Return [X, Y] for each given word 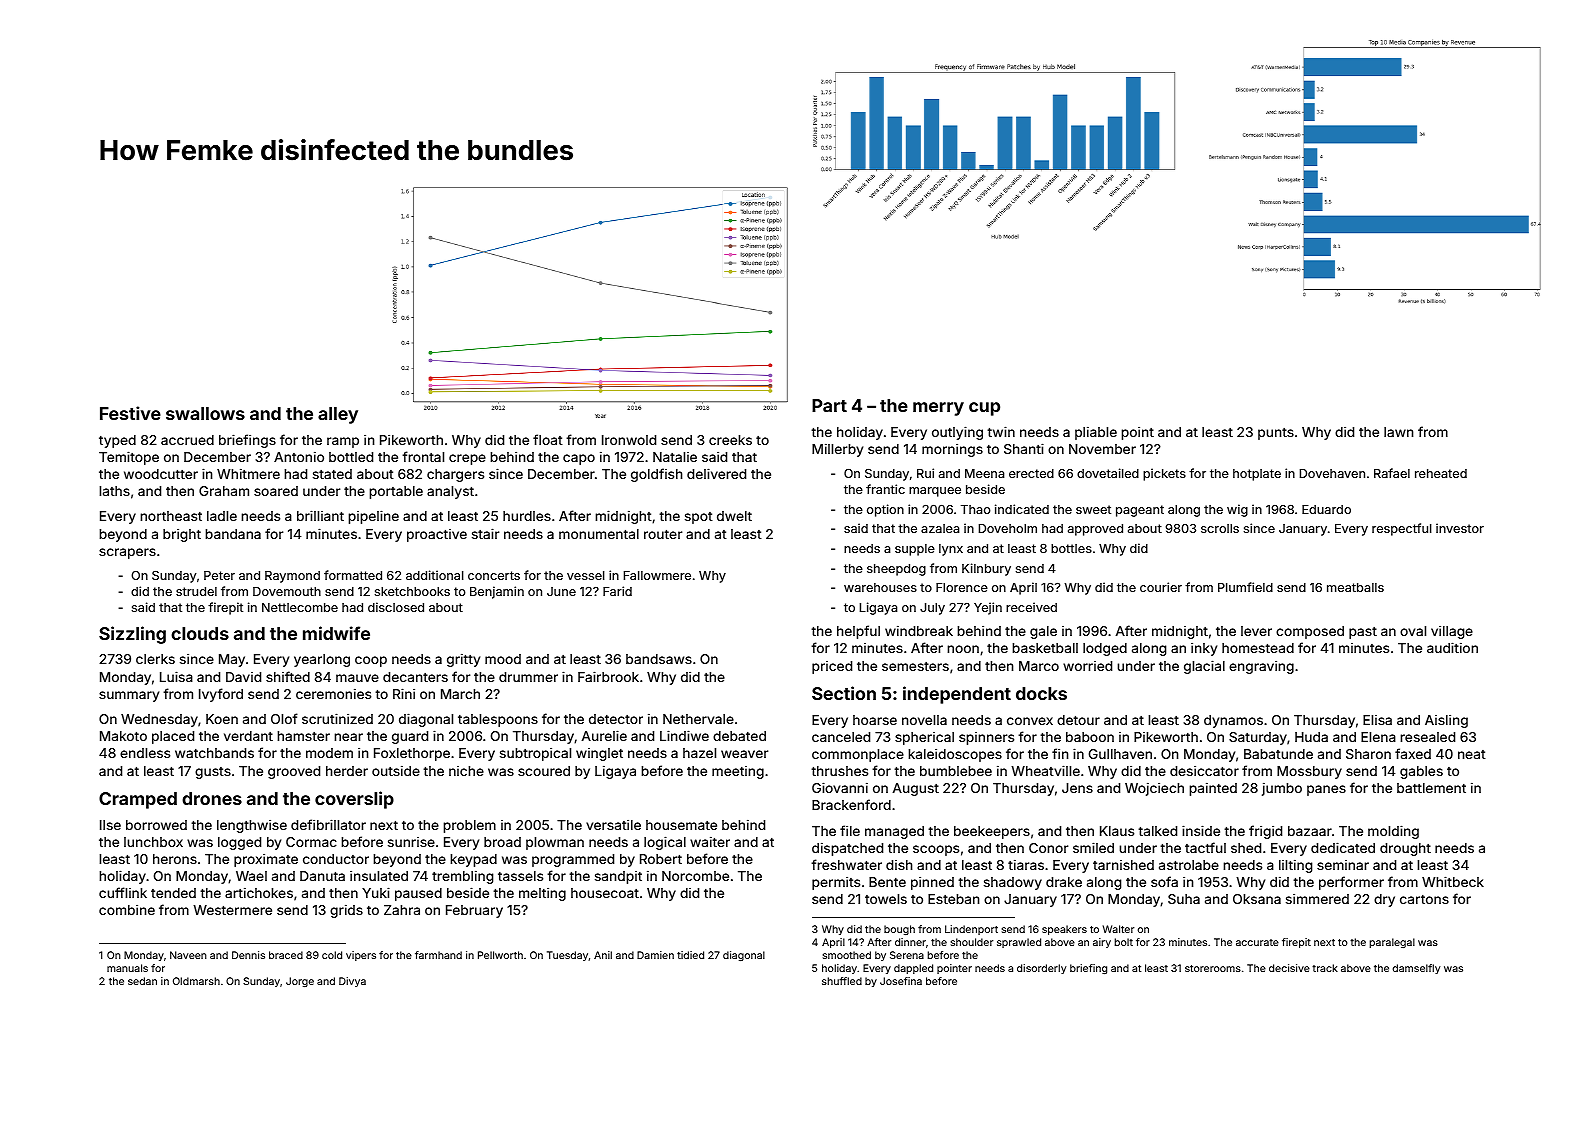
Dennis [248, 955]
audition [1452, 647]
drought [1405, 849]
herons [175, 859]
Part [829, 405]
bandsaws [659, 659]
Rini [404, 693]
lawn [1398, 432]
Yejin [988, 608]
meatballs [1355, 587]
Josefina [901, 981]
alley [338, 415]
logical [665, 843]
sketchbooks [412, 591]
